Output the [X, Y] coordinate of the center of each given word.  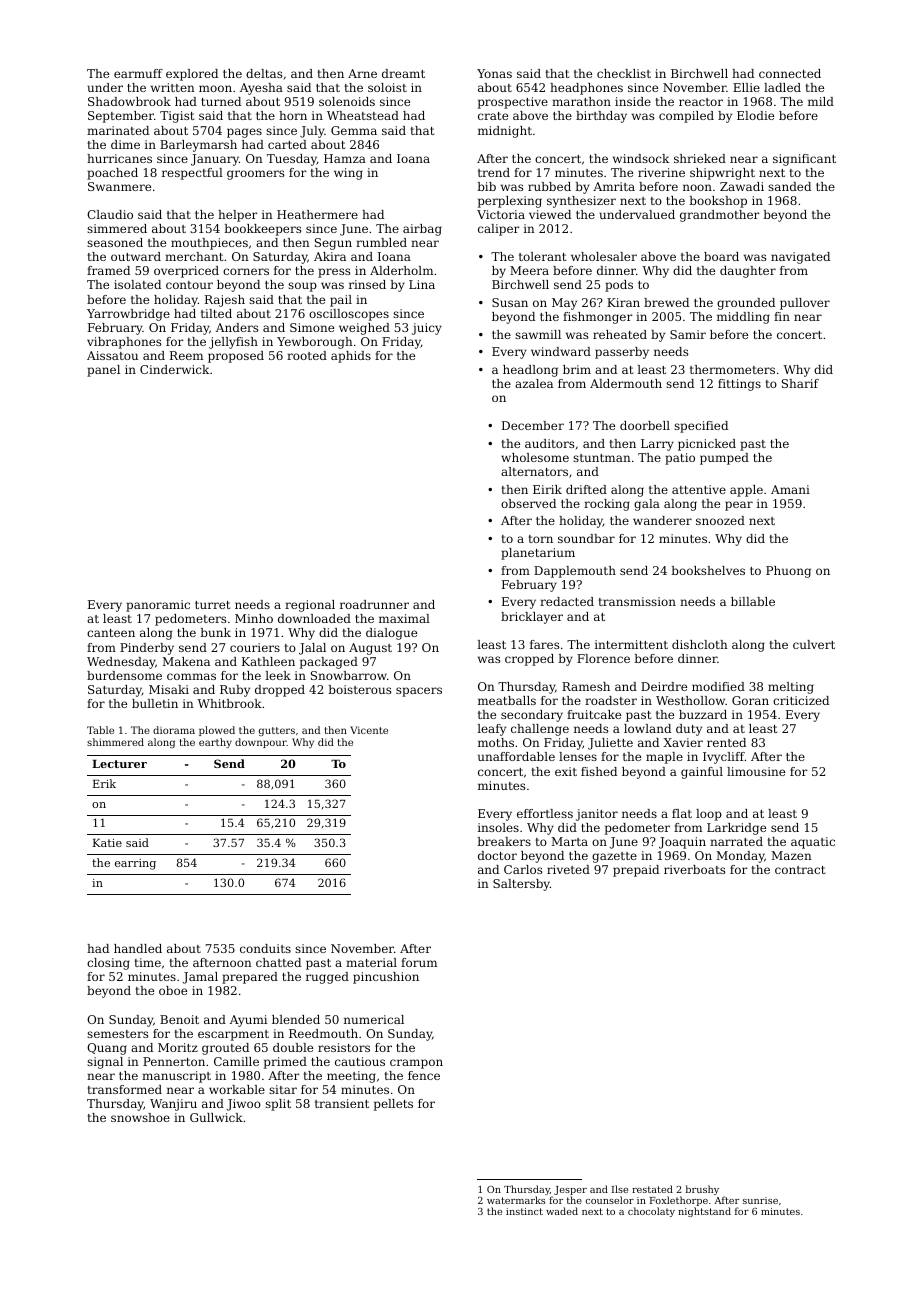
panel [103, 371]
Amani [790, 489]
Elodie [755, 115]
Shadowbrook [129, 101]
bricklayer [532, 618]
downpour [261, 743]
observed [528, 503]
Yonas [494, 73]
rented [726, 742]
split [278, 1105]
